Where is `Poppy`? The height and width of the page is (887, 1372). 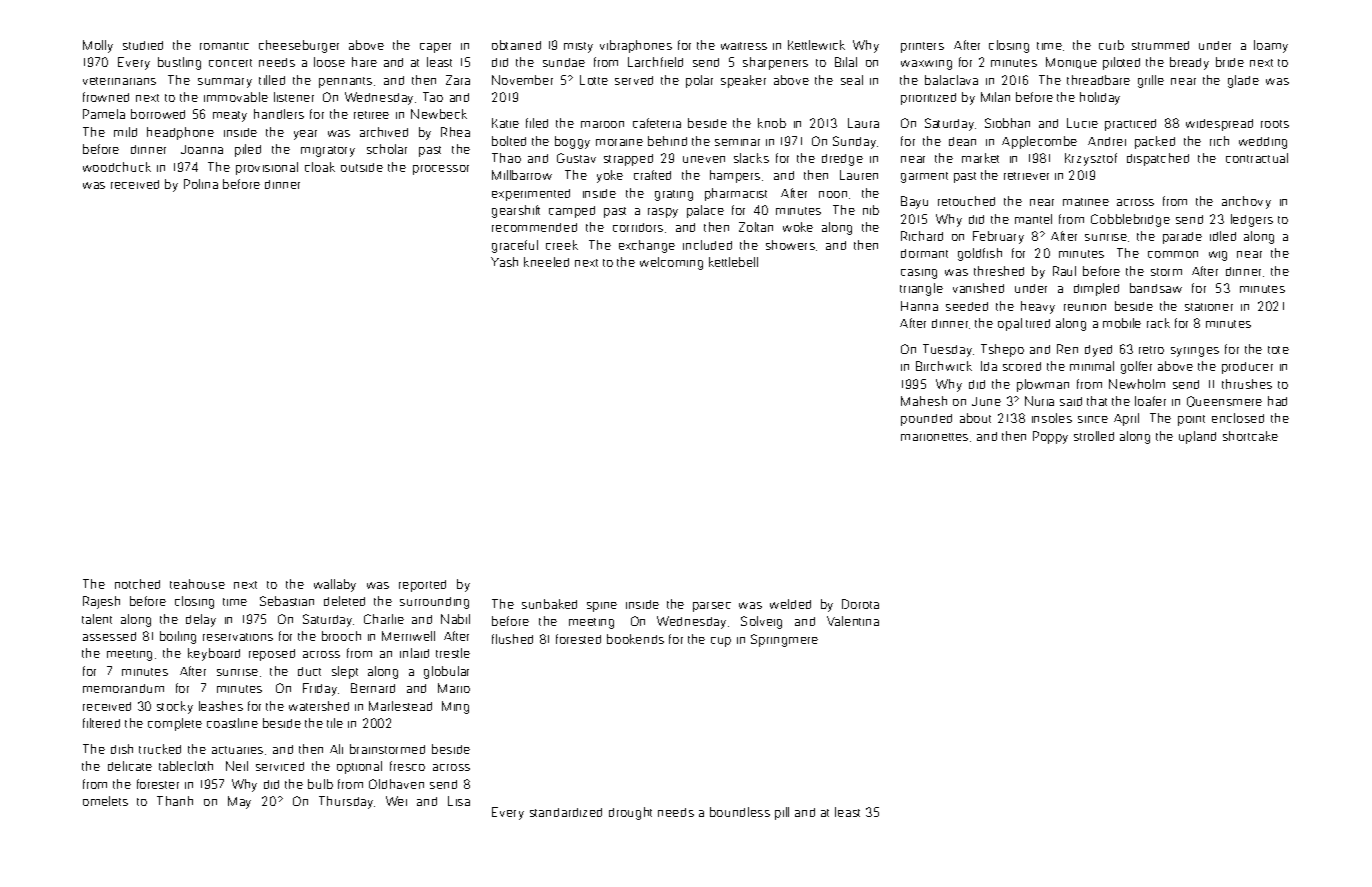 Poppy is located at coordinates (1050, 437).
